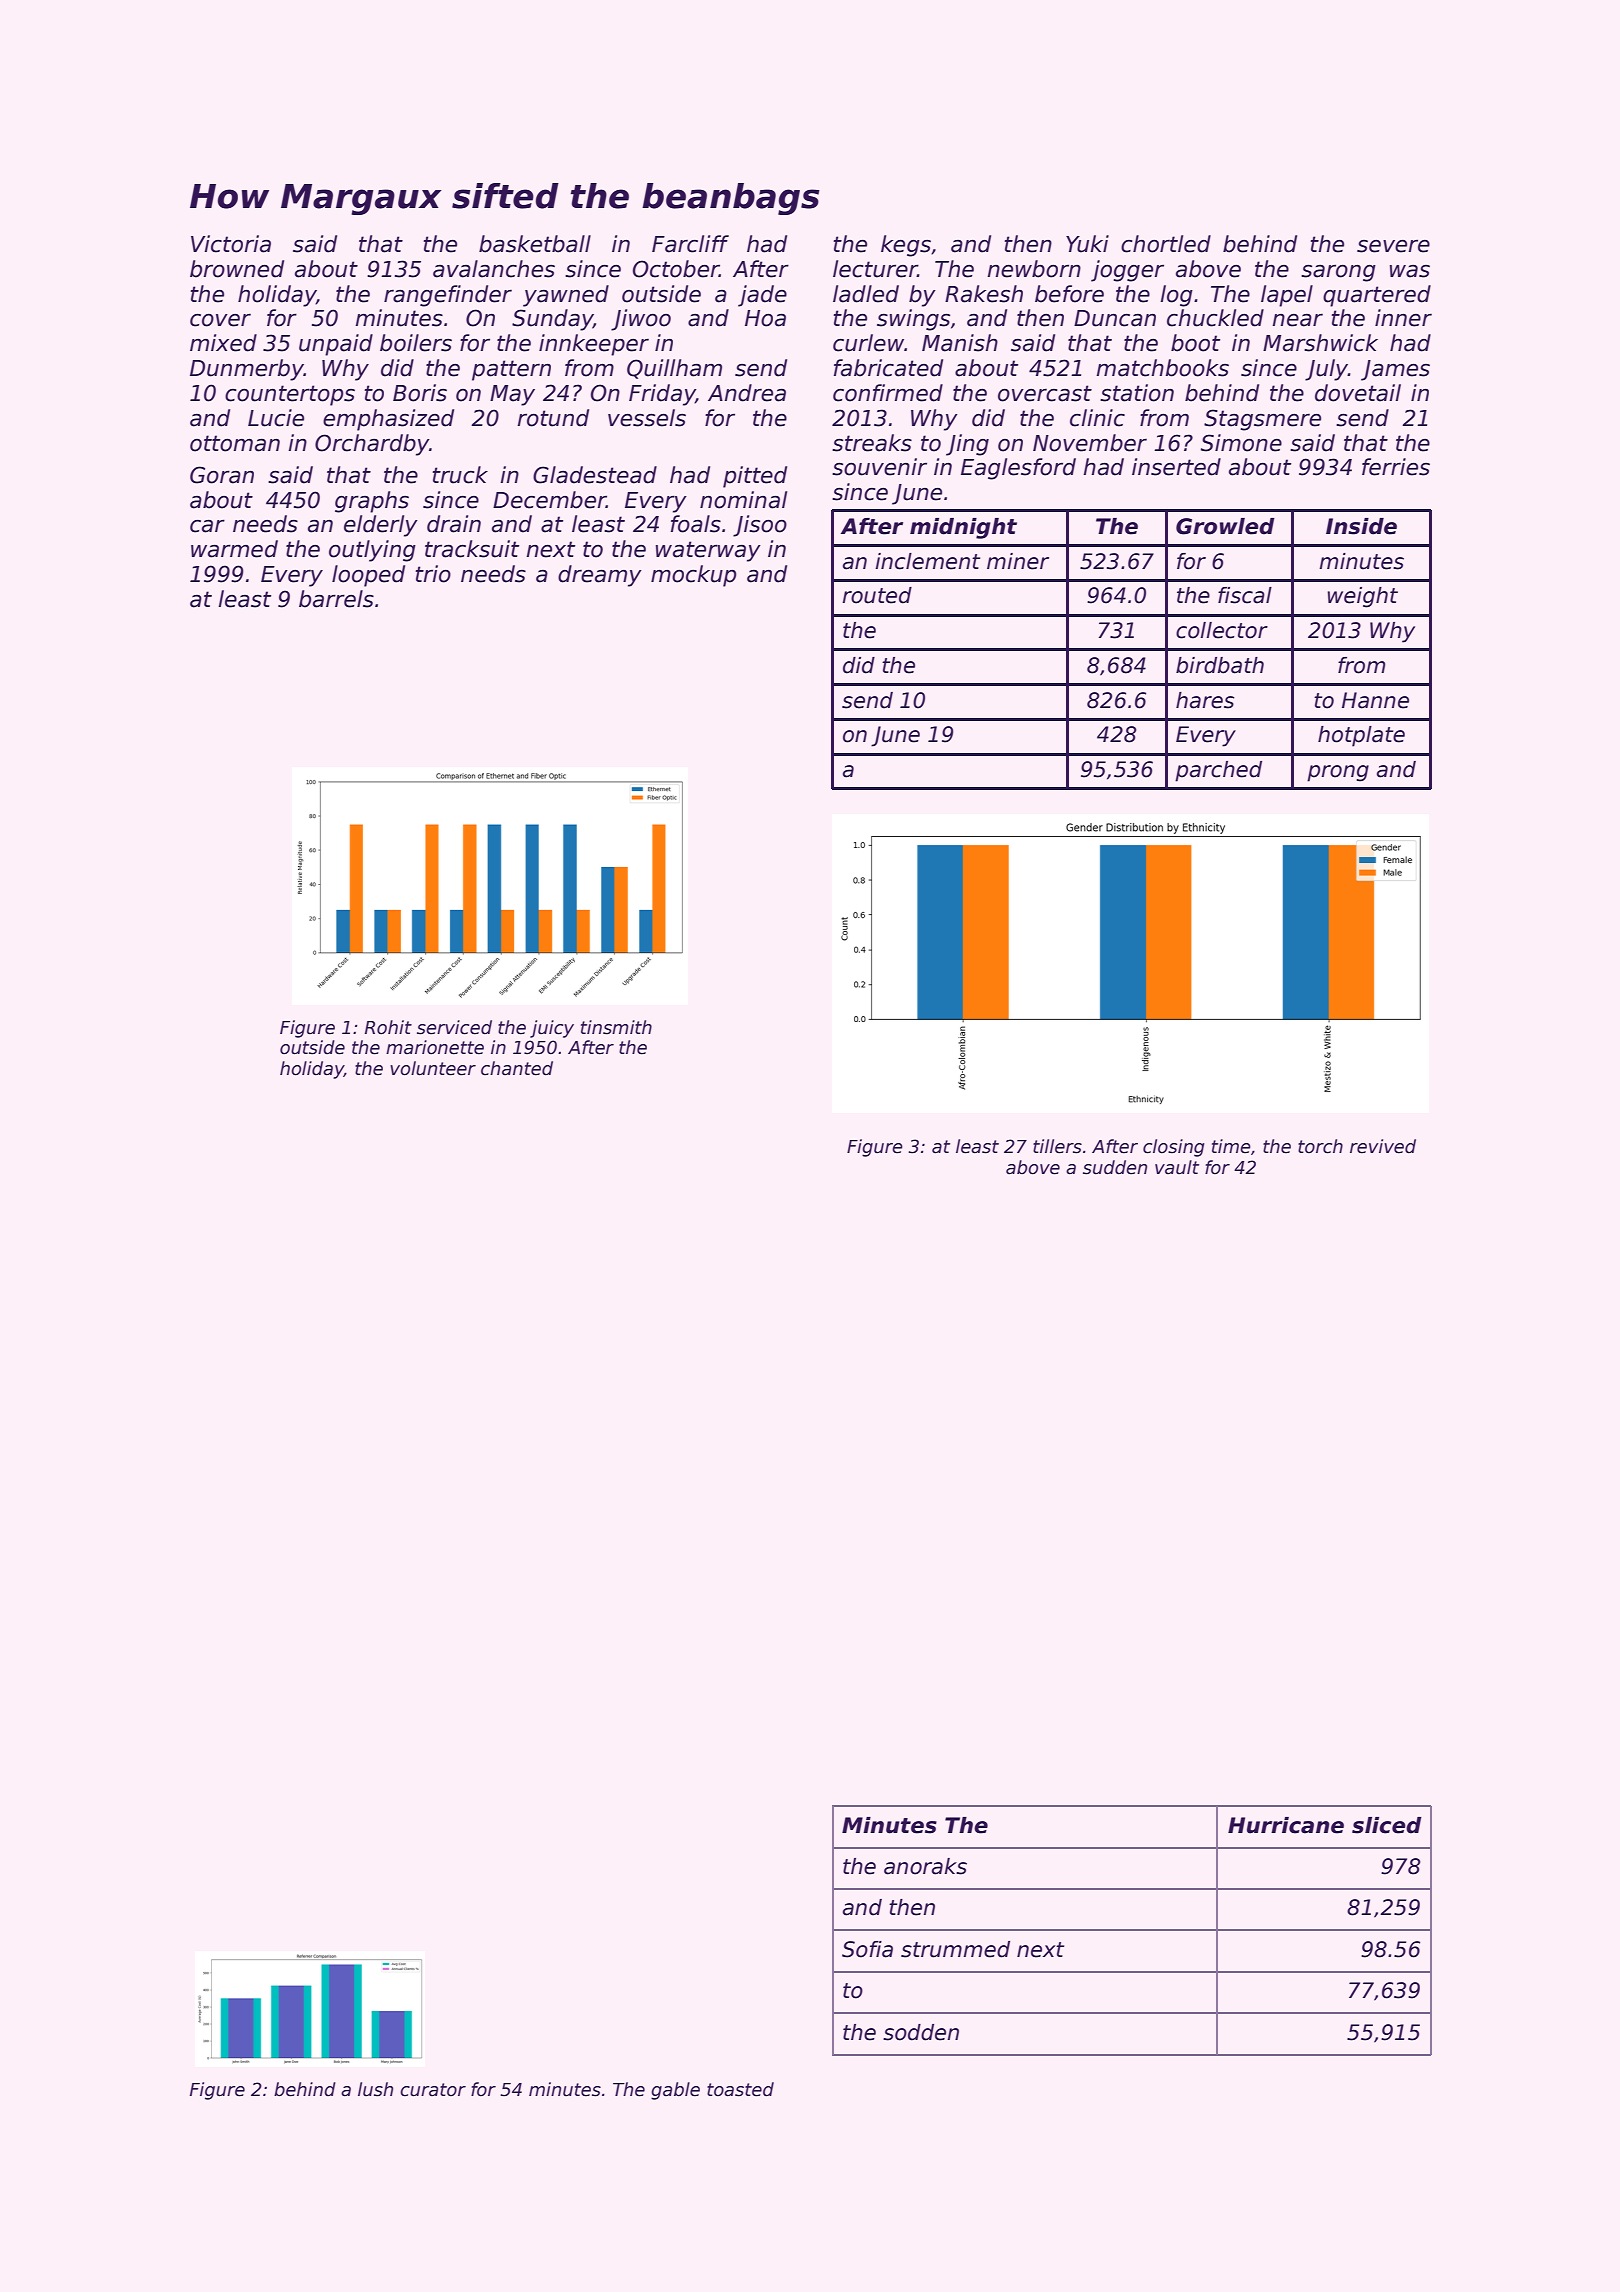 Image resolution: width=1620 pixels, height=2292 pixels. Describe the element at coordinates (1375, 700) in the screenshot. I see `Hanne` at that location.
